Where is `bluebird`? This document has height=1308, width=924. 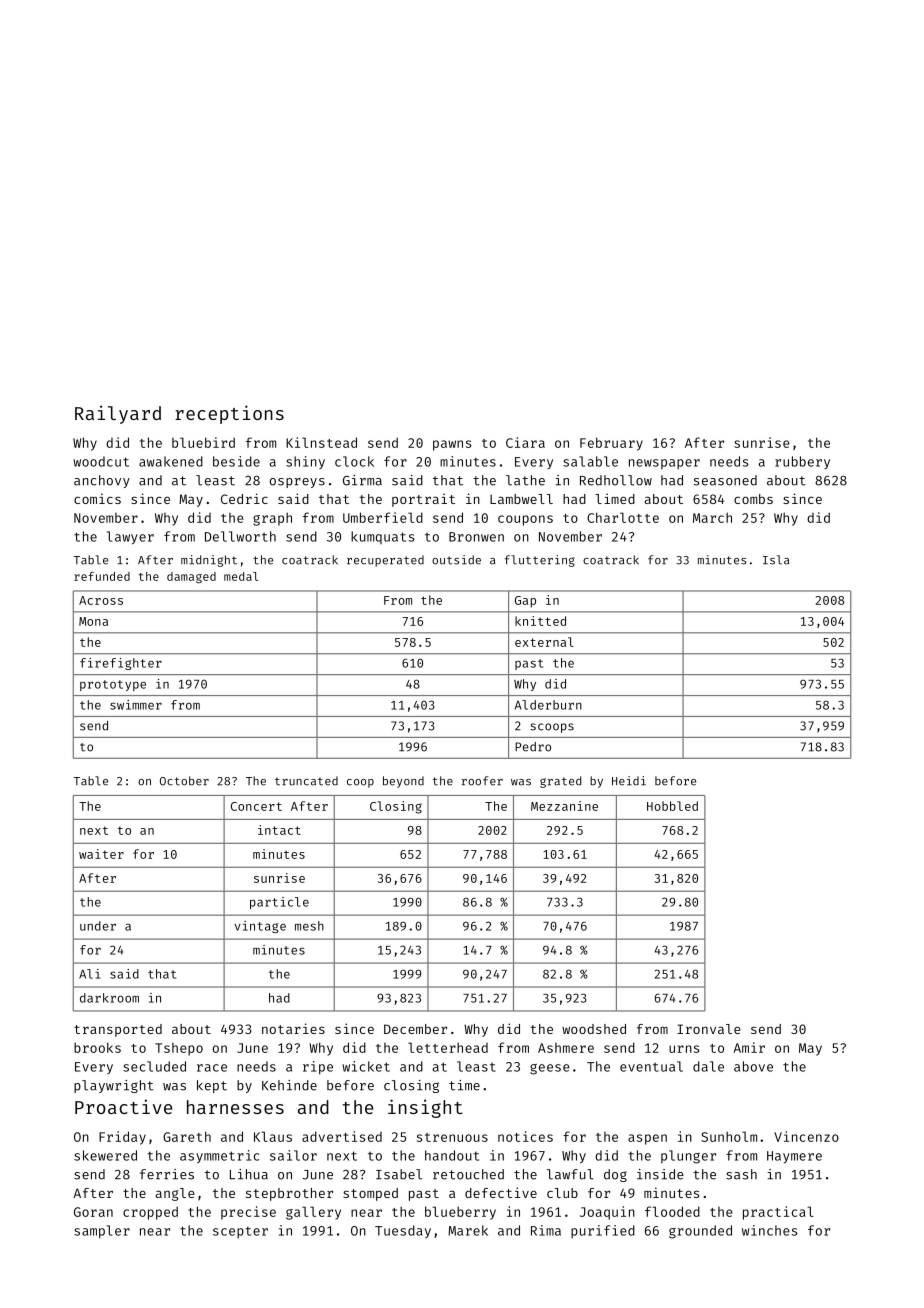
bluebird is located at coordinates (203, 442).
